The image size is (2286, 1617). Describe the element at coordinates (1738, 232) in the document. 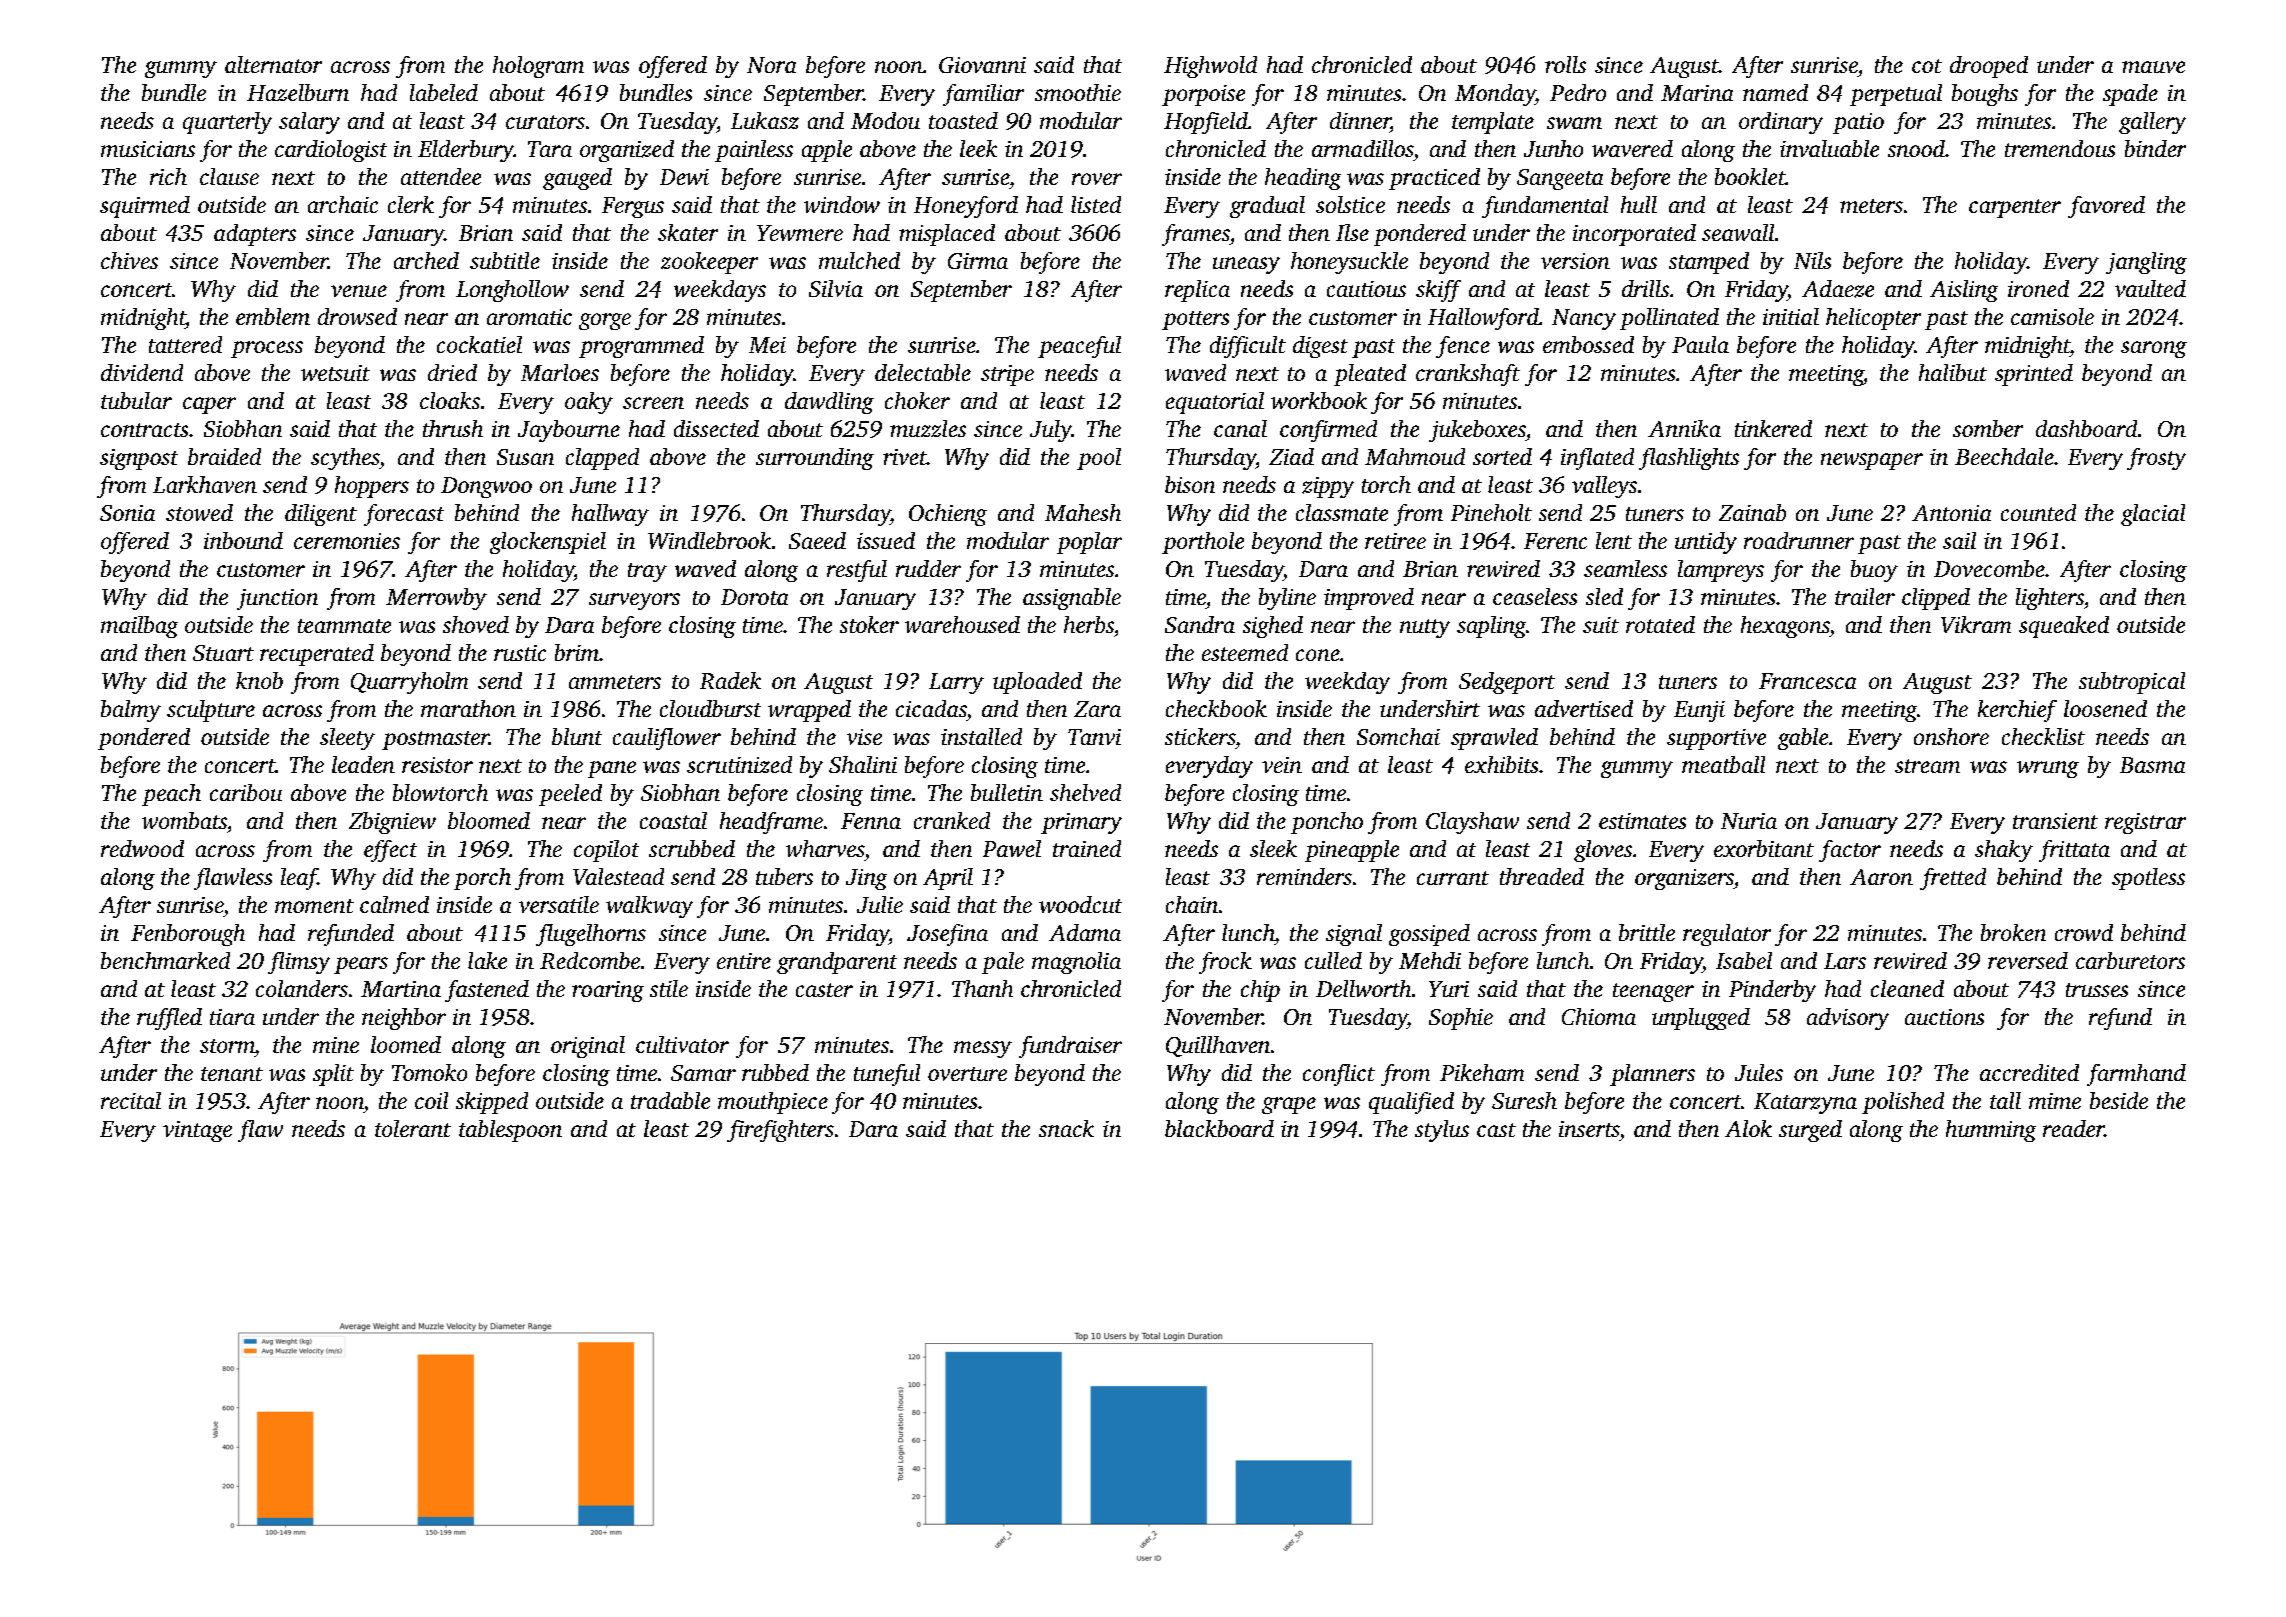

I see `seawall` at that location.
